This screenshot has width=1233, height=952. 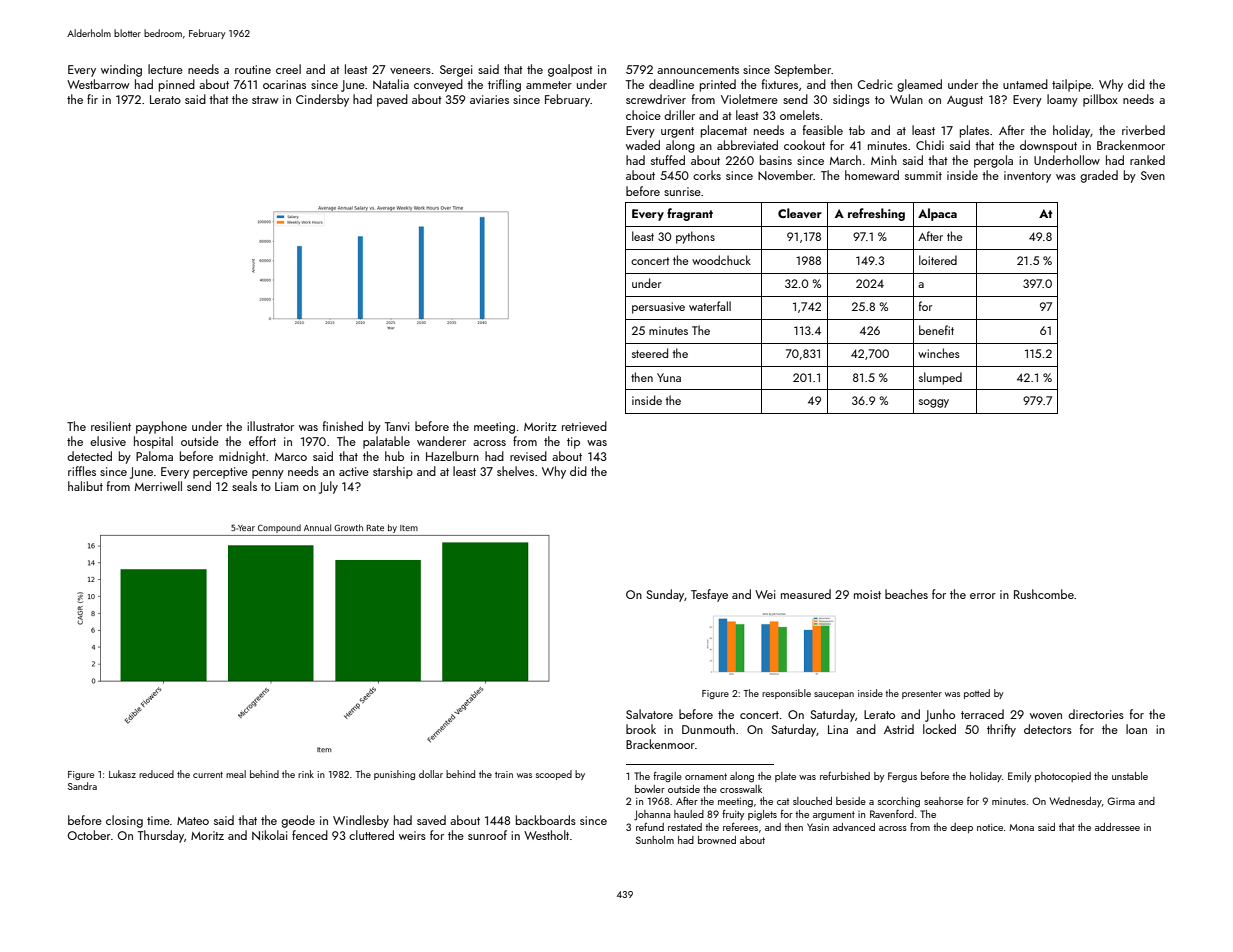 I want to click on slumped, so click(x=940, y=378).
